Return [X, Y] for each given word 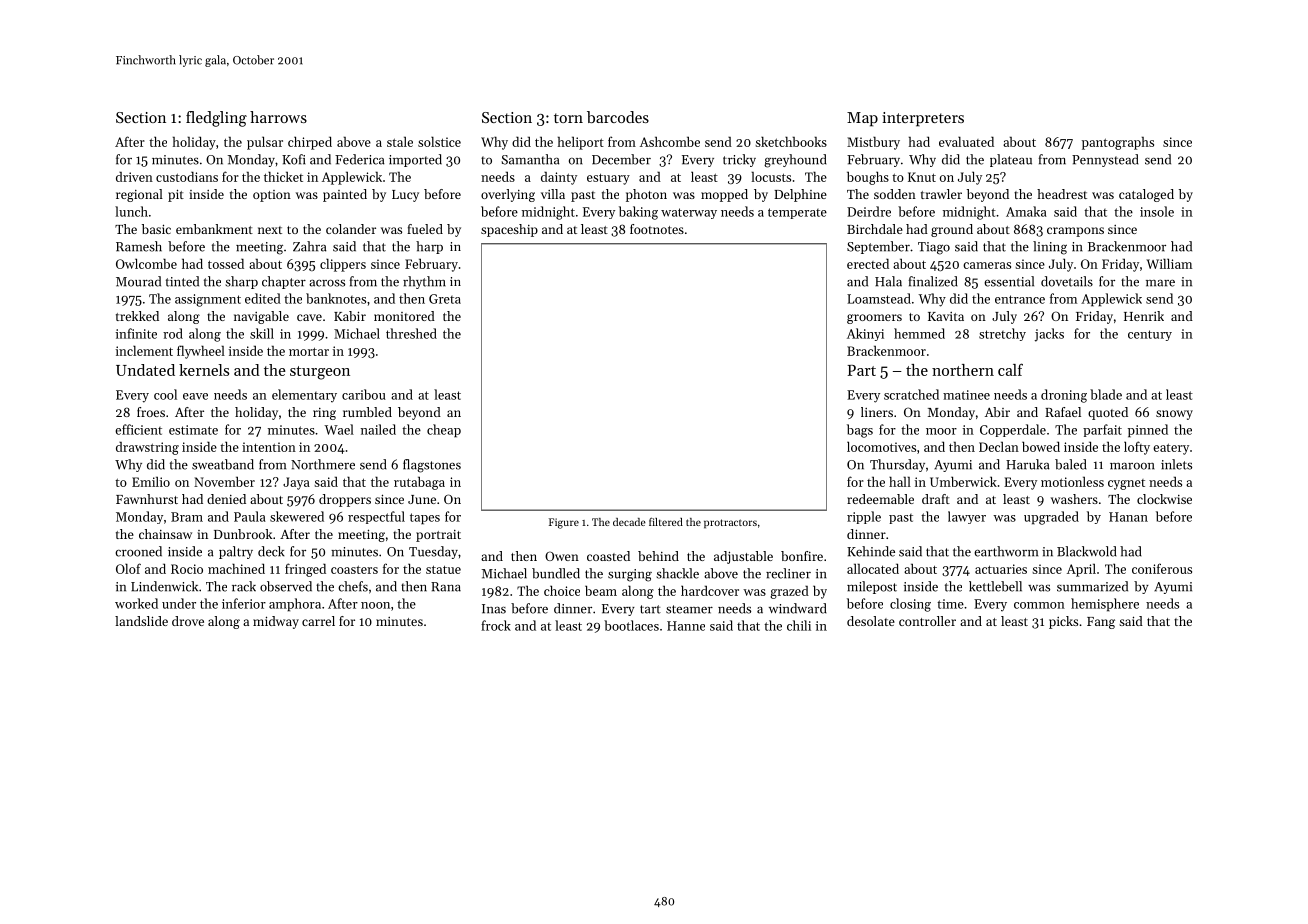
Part [861, 370]
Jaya [296, 483]
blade [1106, 394]
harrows [278, 117]
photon [646, 195]
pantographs [1118, 143]
